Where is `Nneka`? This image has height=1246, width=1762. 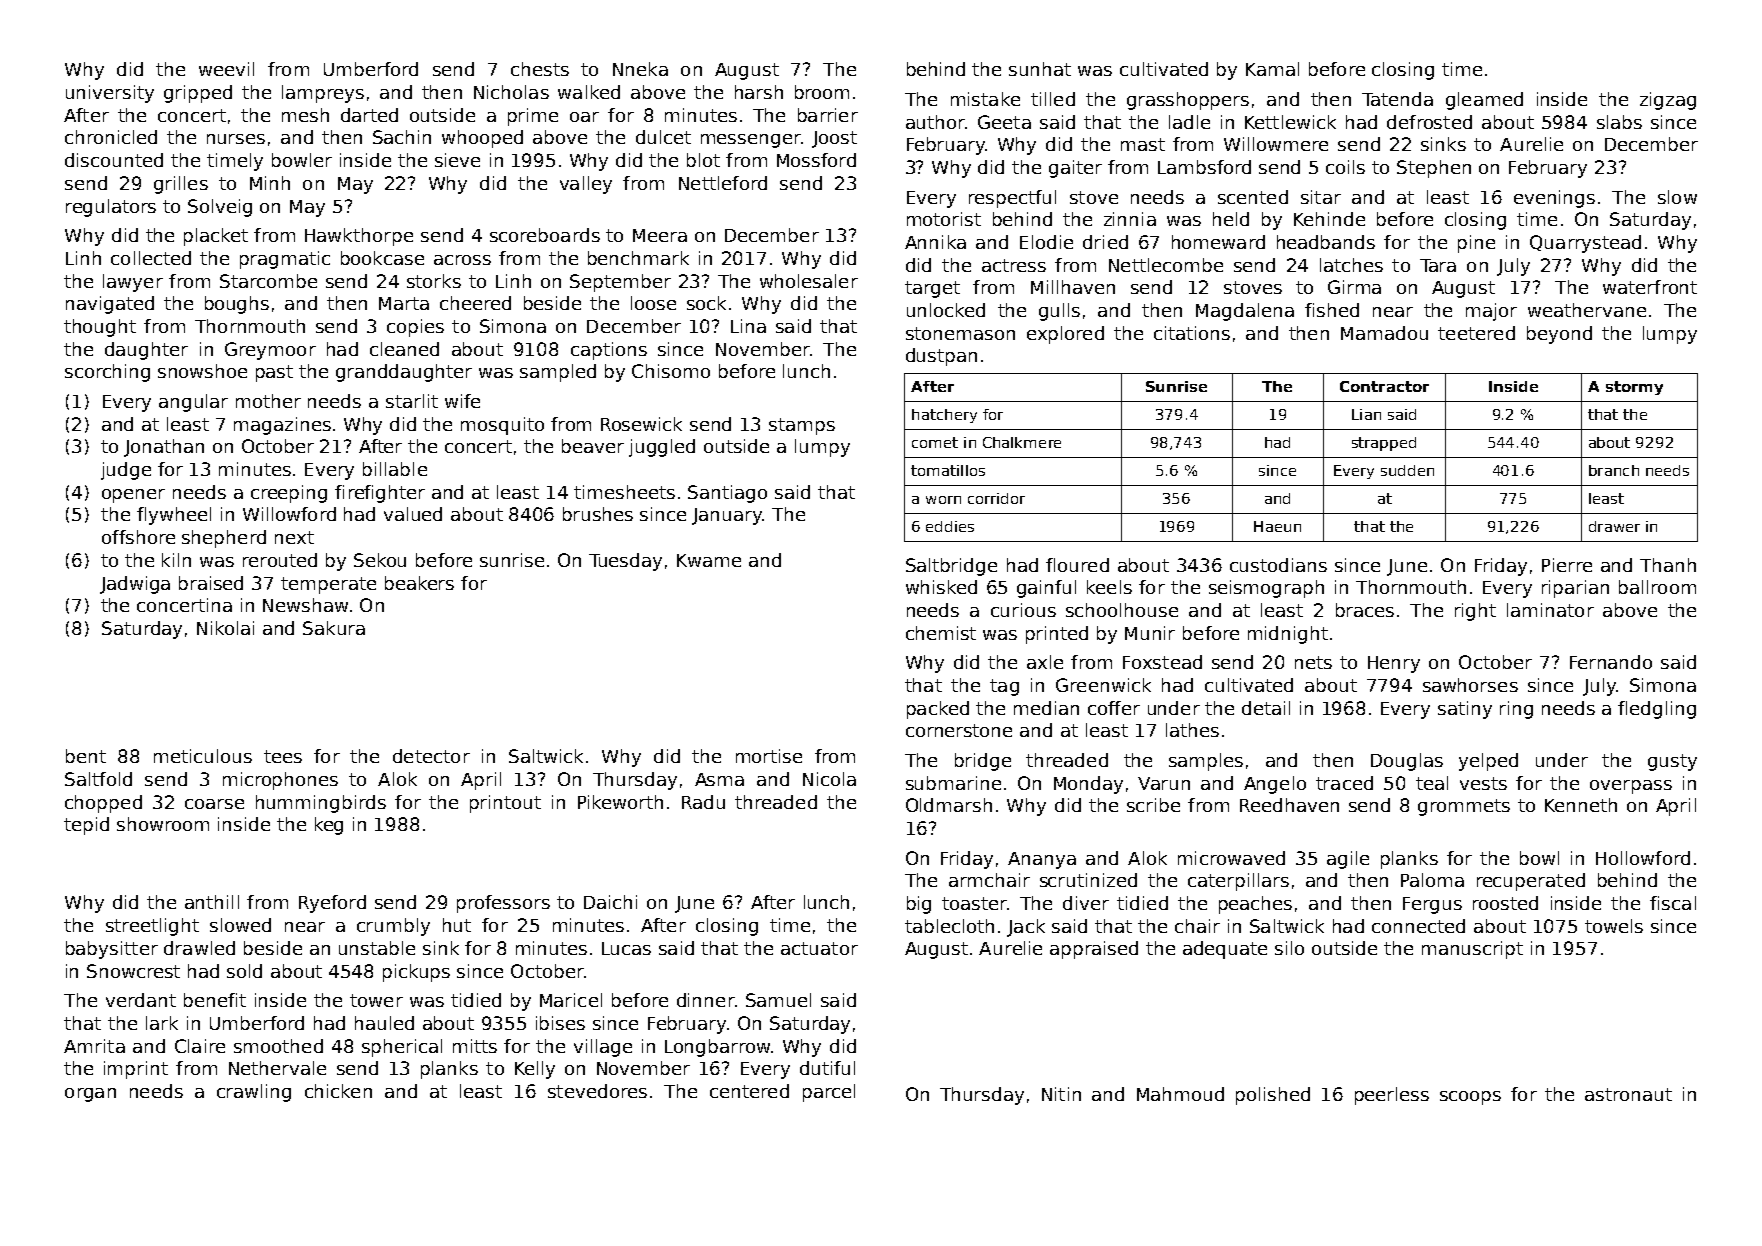
Nneka is located at coordinates (640, 69).
